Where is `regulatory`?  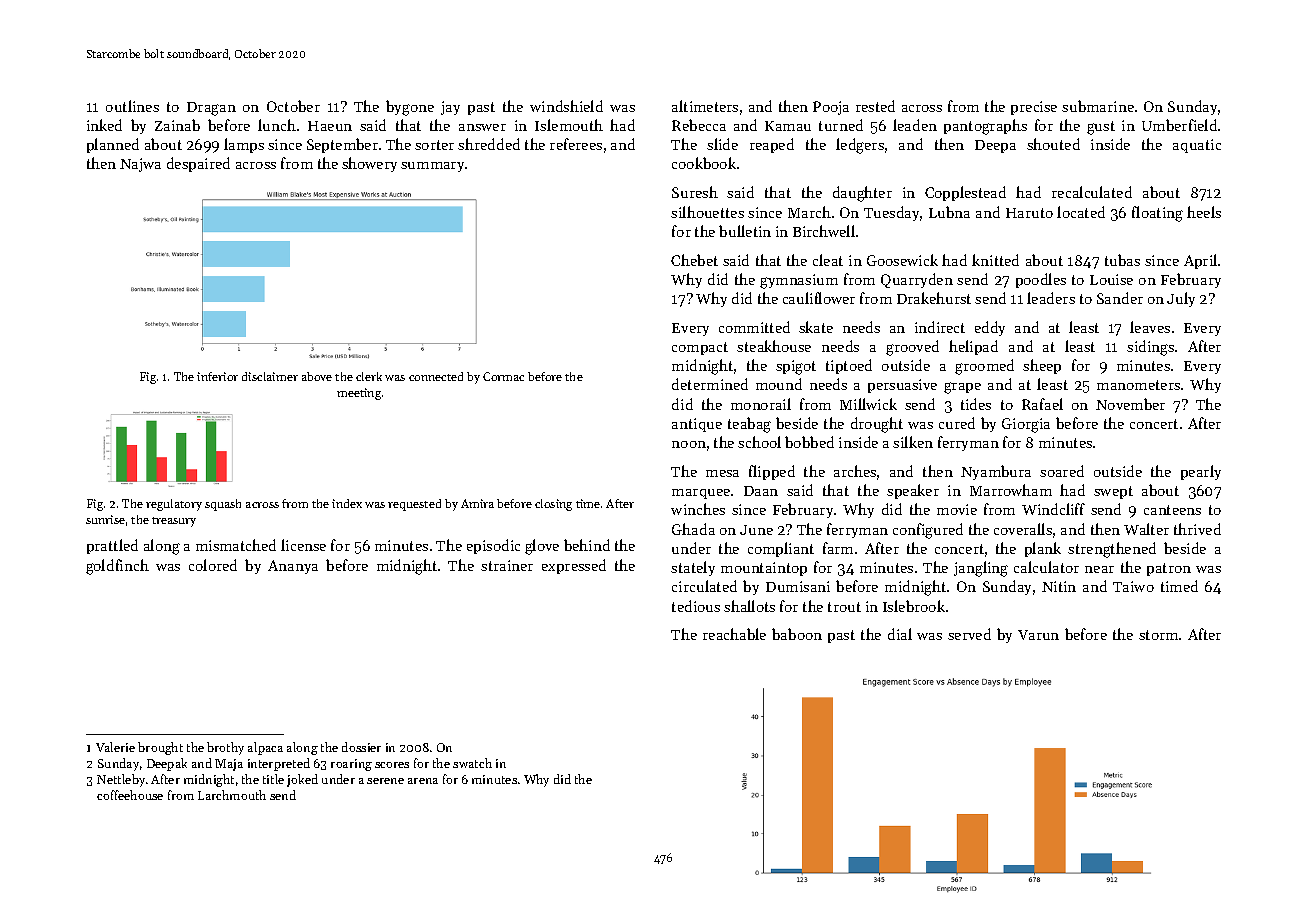 regulatory is located at coordinates (174, 505).
